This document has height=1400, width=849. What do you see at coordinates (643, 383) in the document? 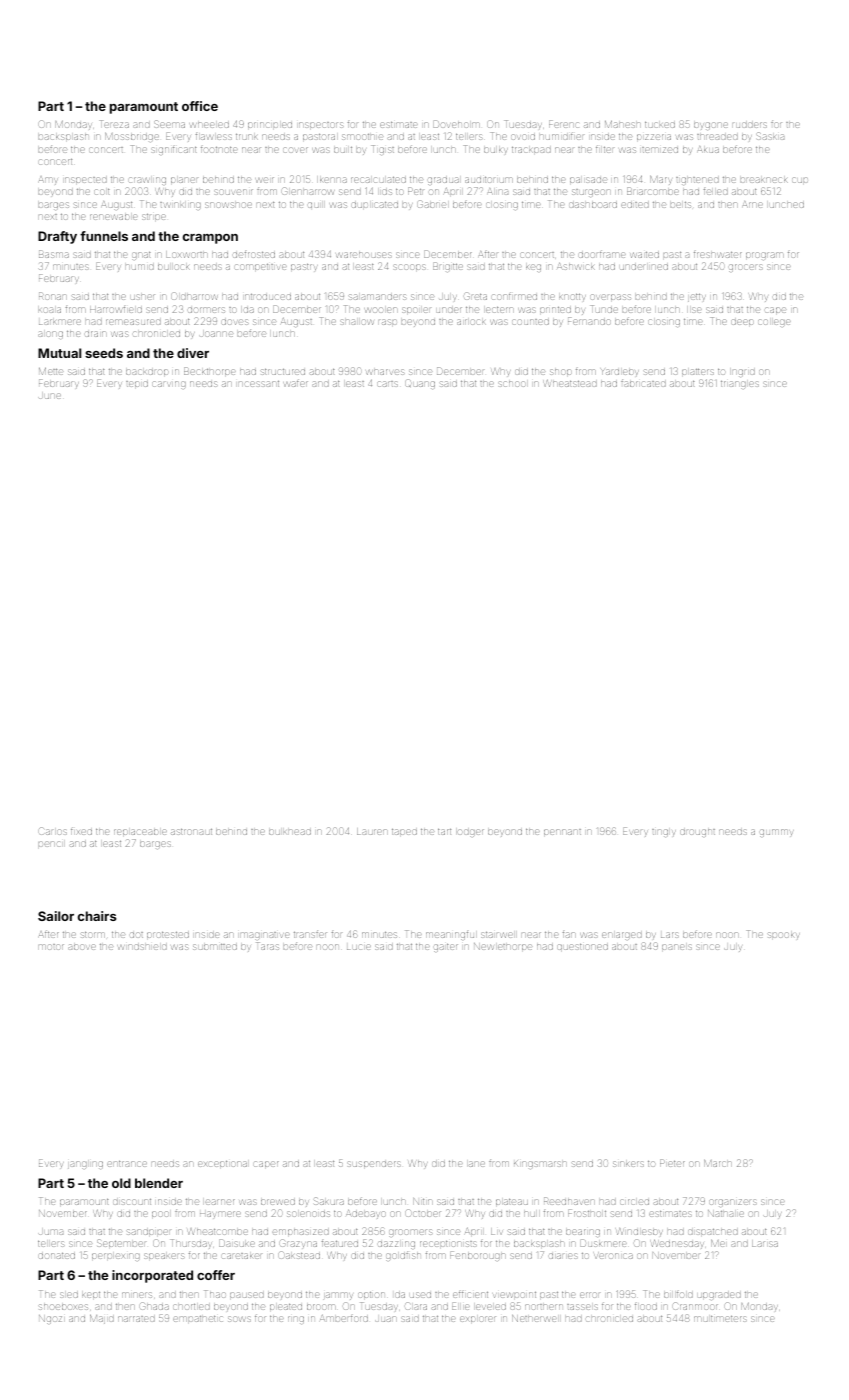
I see `fabricated` at bounding box center [643, 383].
